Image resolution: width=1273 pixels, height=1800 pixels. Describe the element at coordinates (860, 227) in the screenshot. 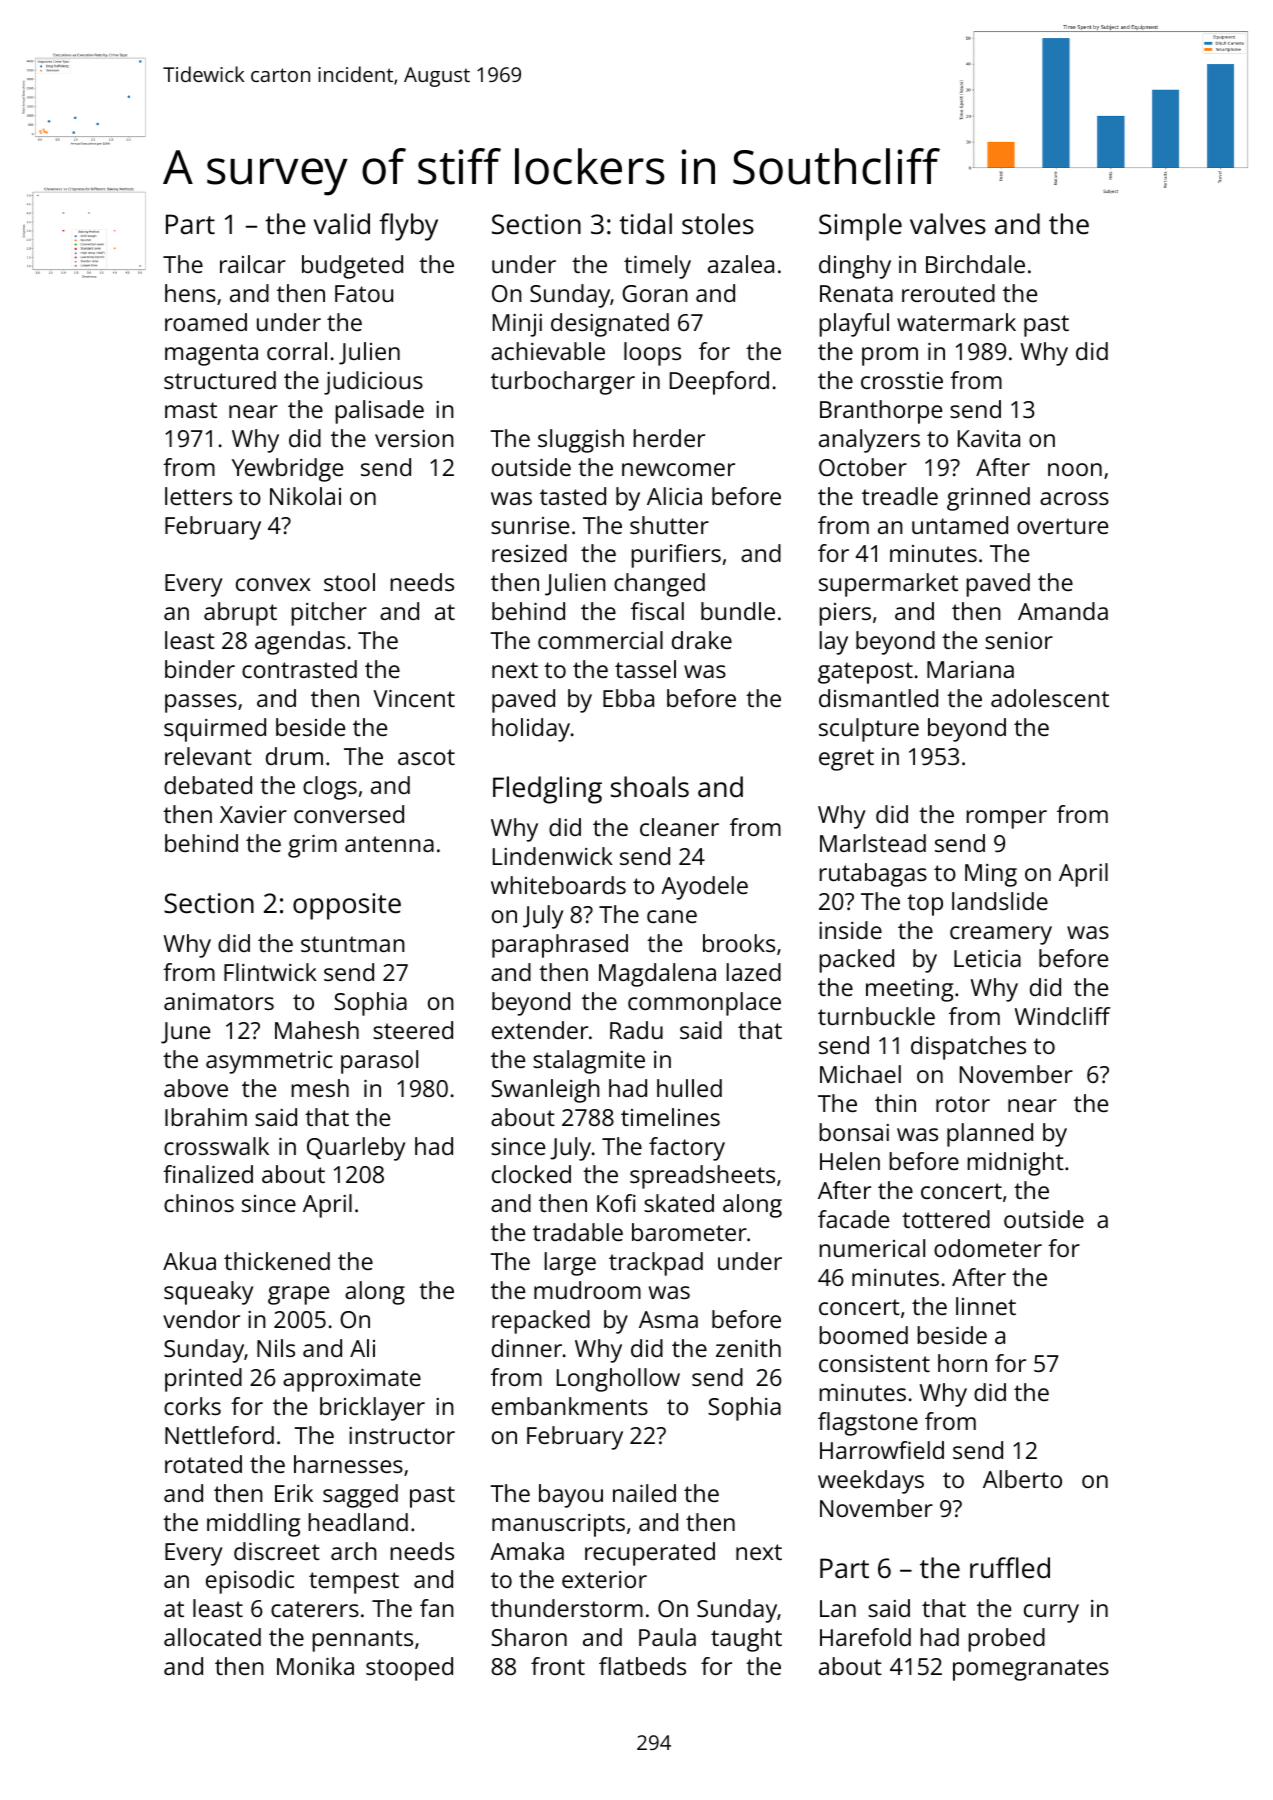

I see `Simple` at that location.
